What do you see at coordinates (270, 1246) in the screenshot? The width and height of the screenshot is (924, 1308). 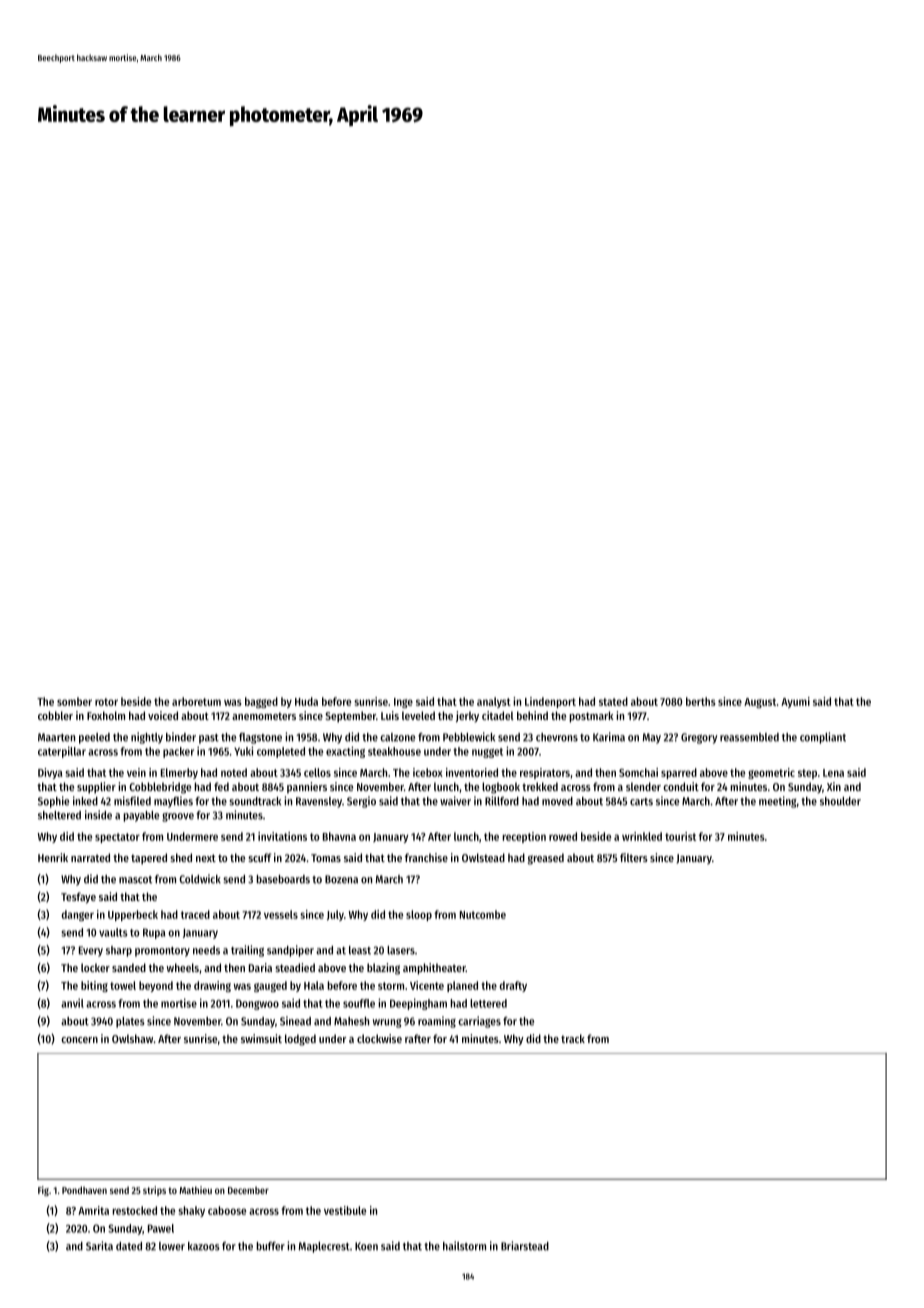 I see `buffer` at bounding box center [270, 1246].
